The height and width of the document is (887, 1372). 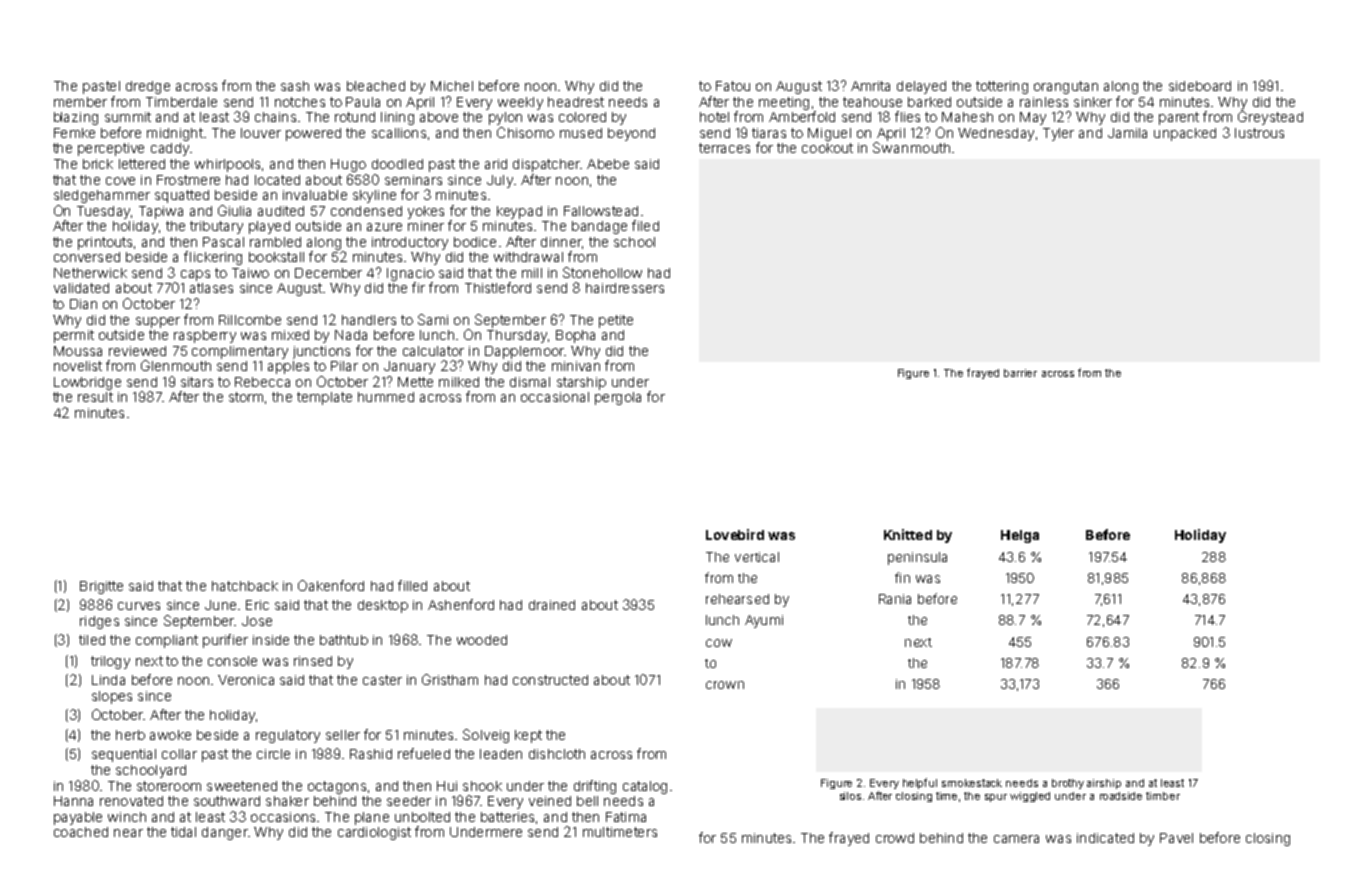 I want to click on barrier, so click(x=1020, y=373).
